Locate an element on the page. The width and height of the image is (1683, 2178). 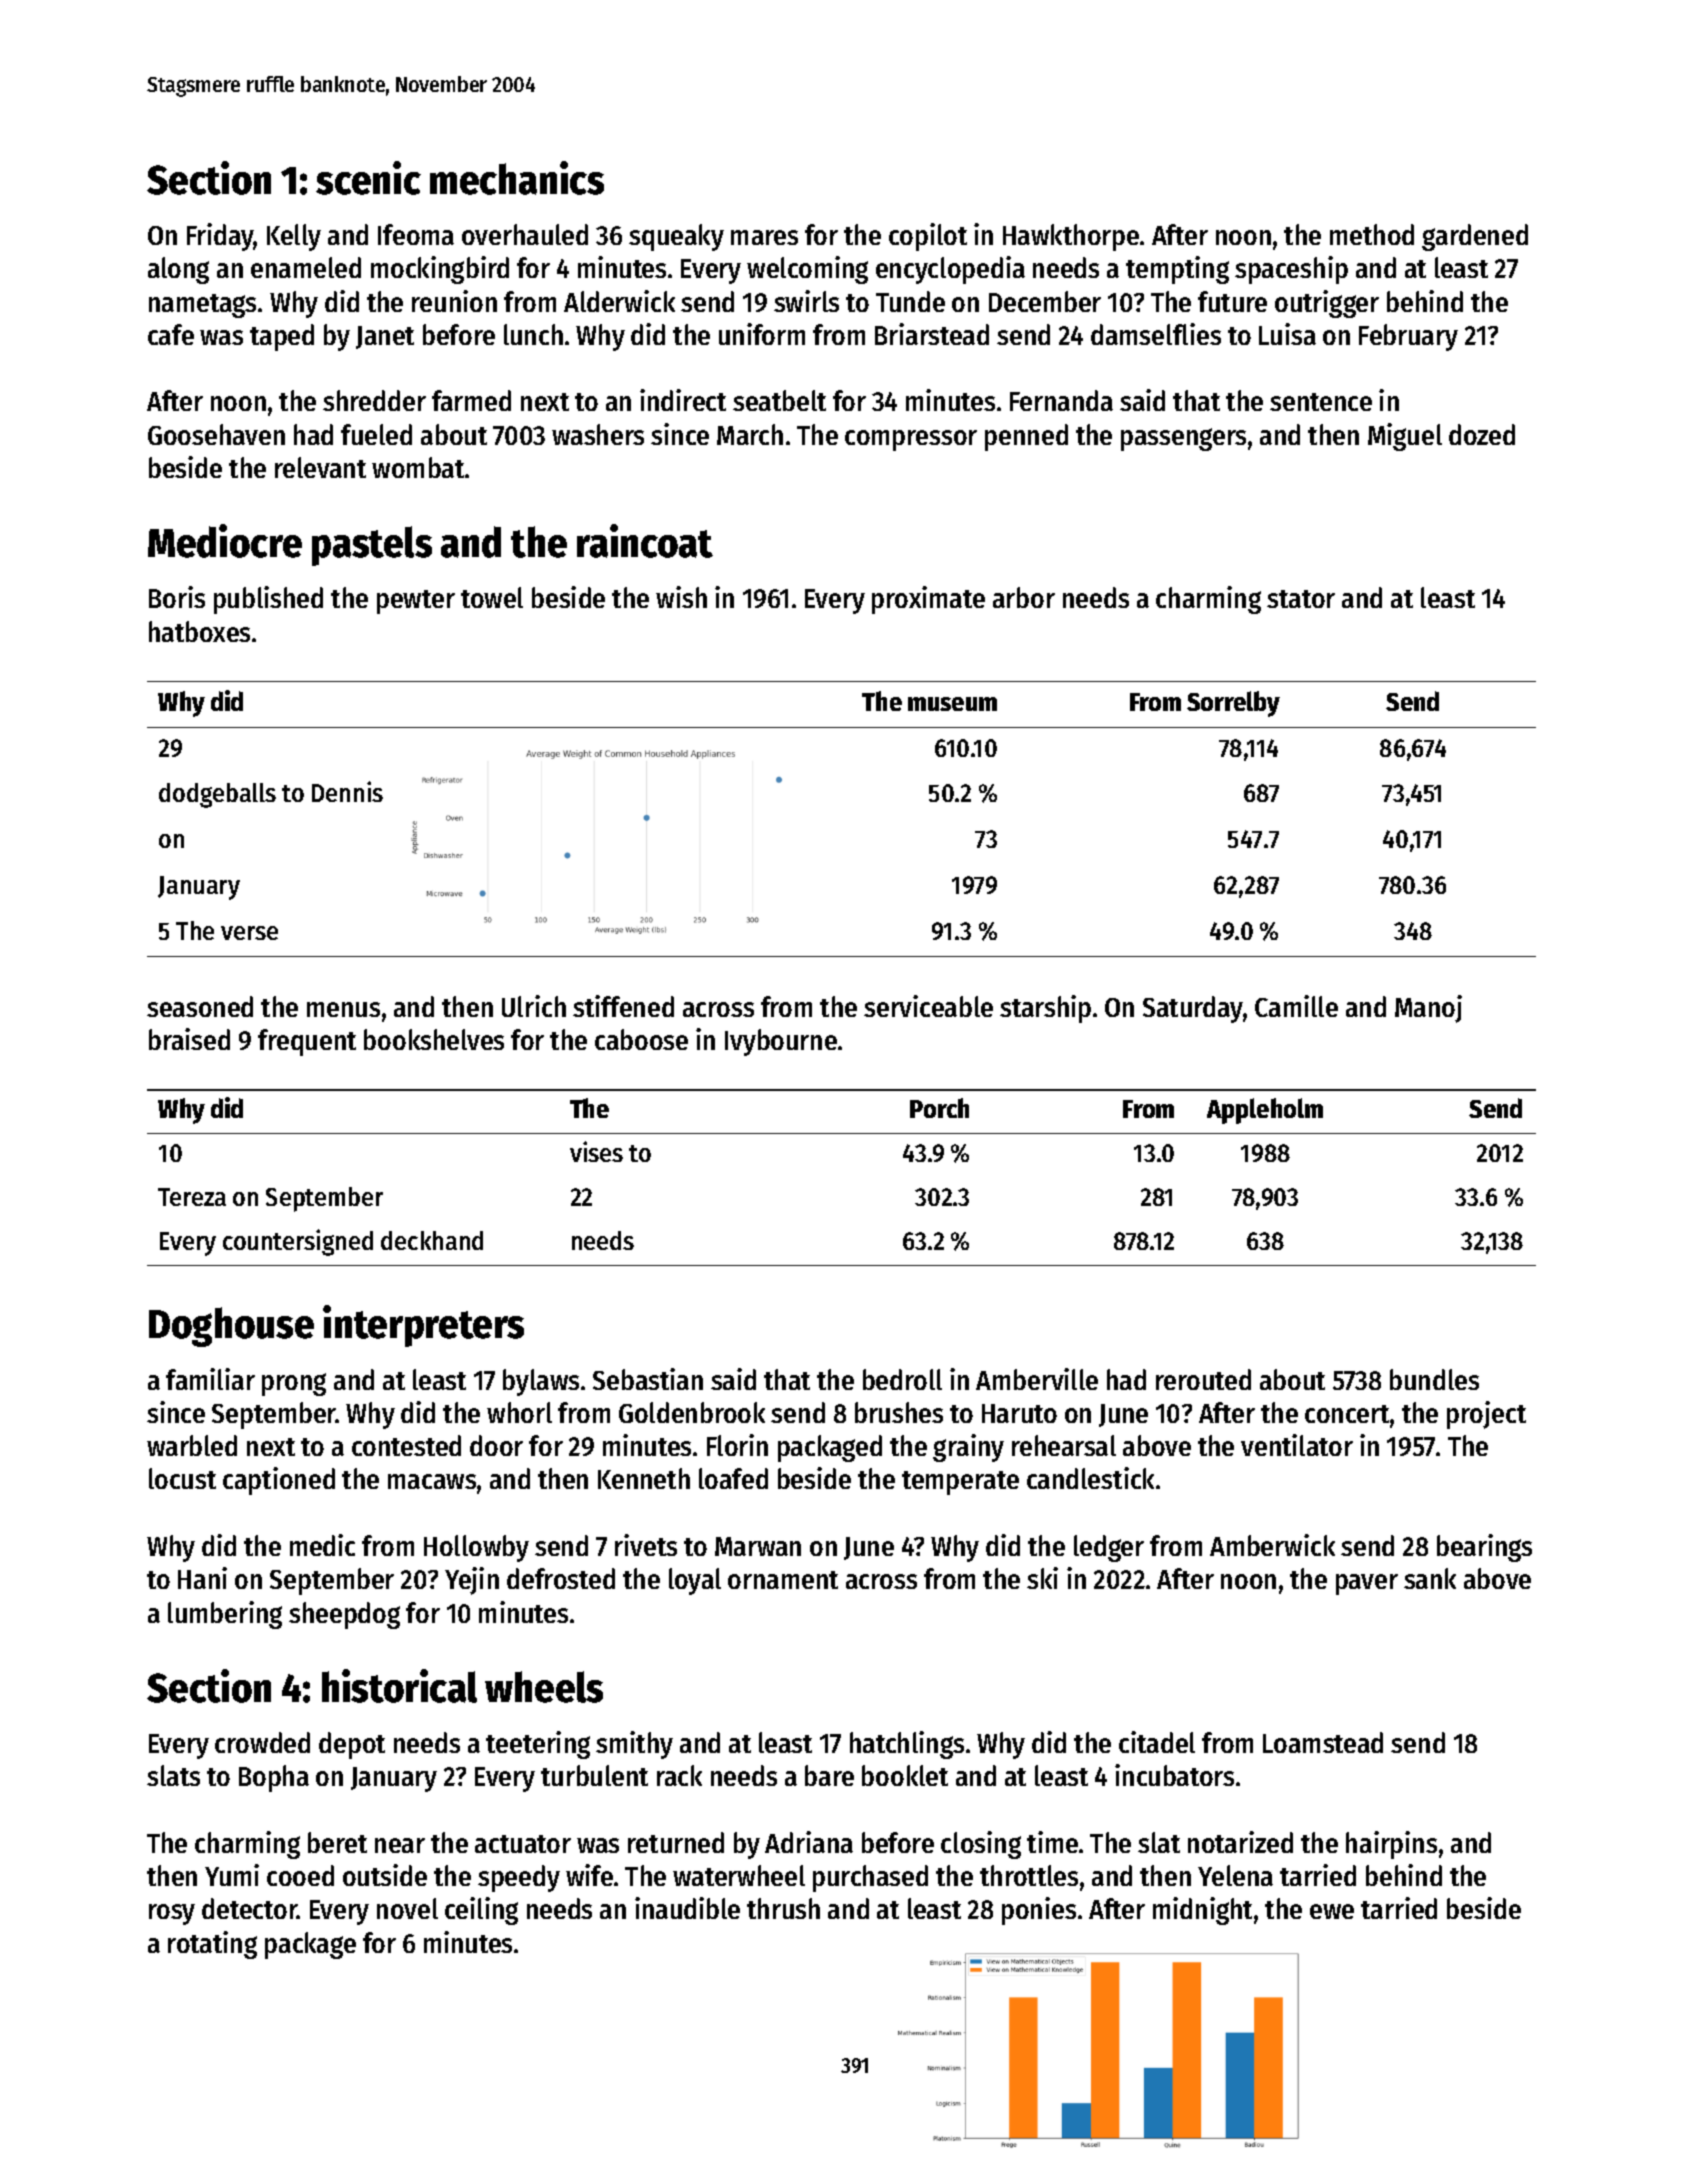
proximate is located at coordinates (928, 600).
